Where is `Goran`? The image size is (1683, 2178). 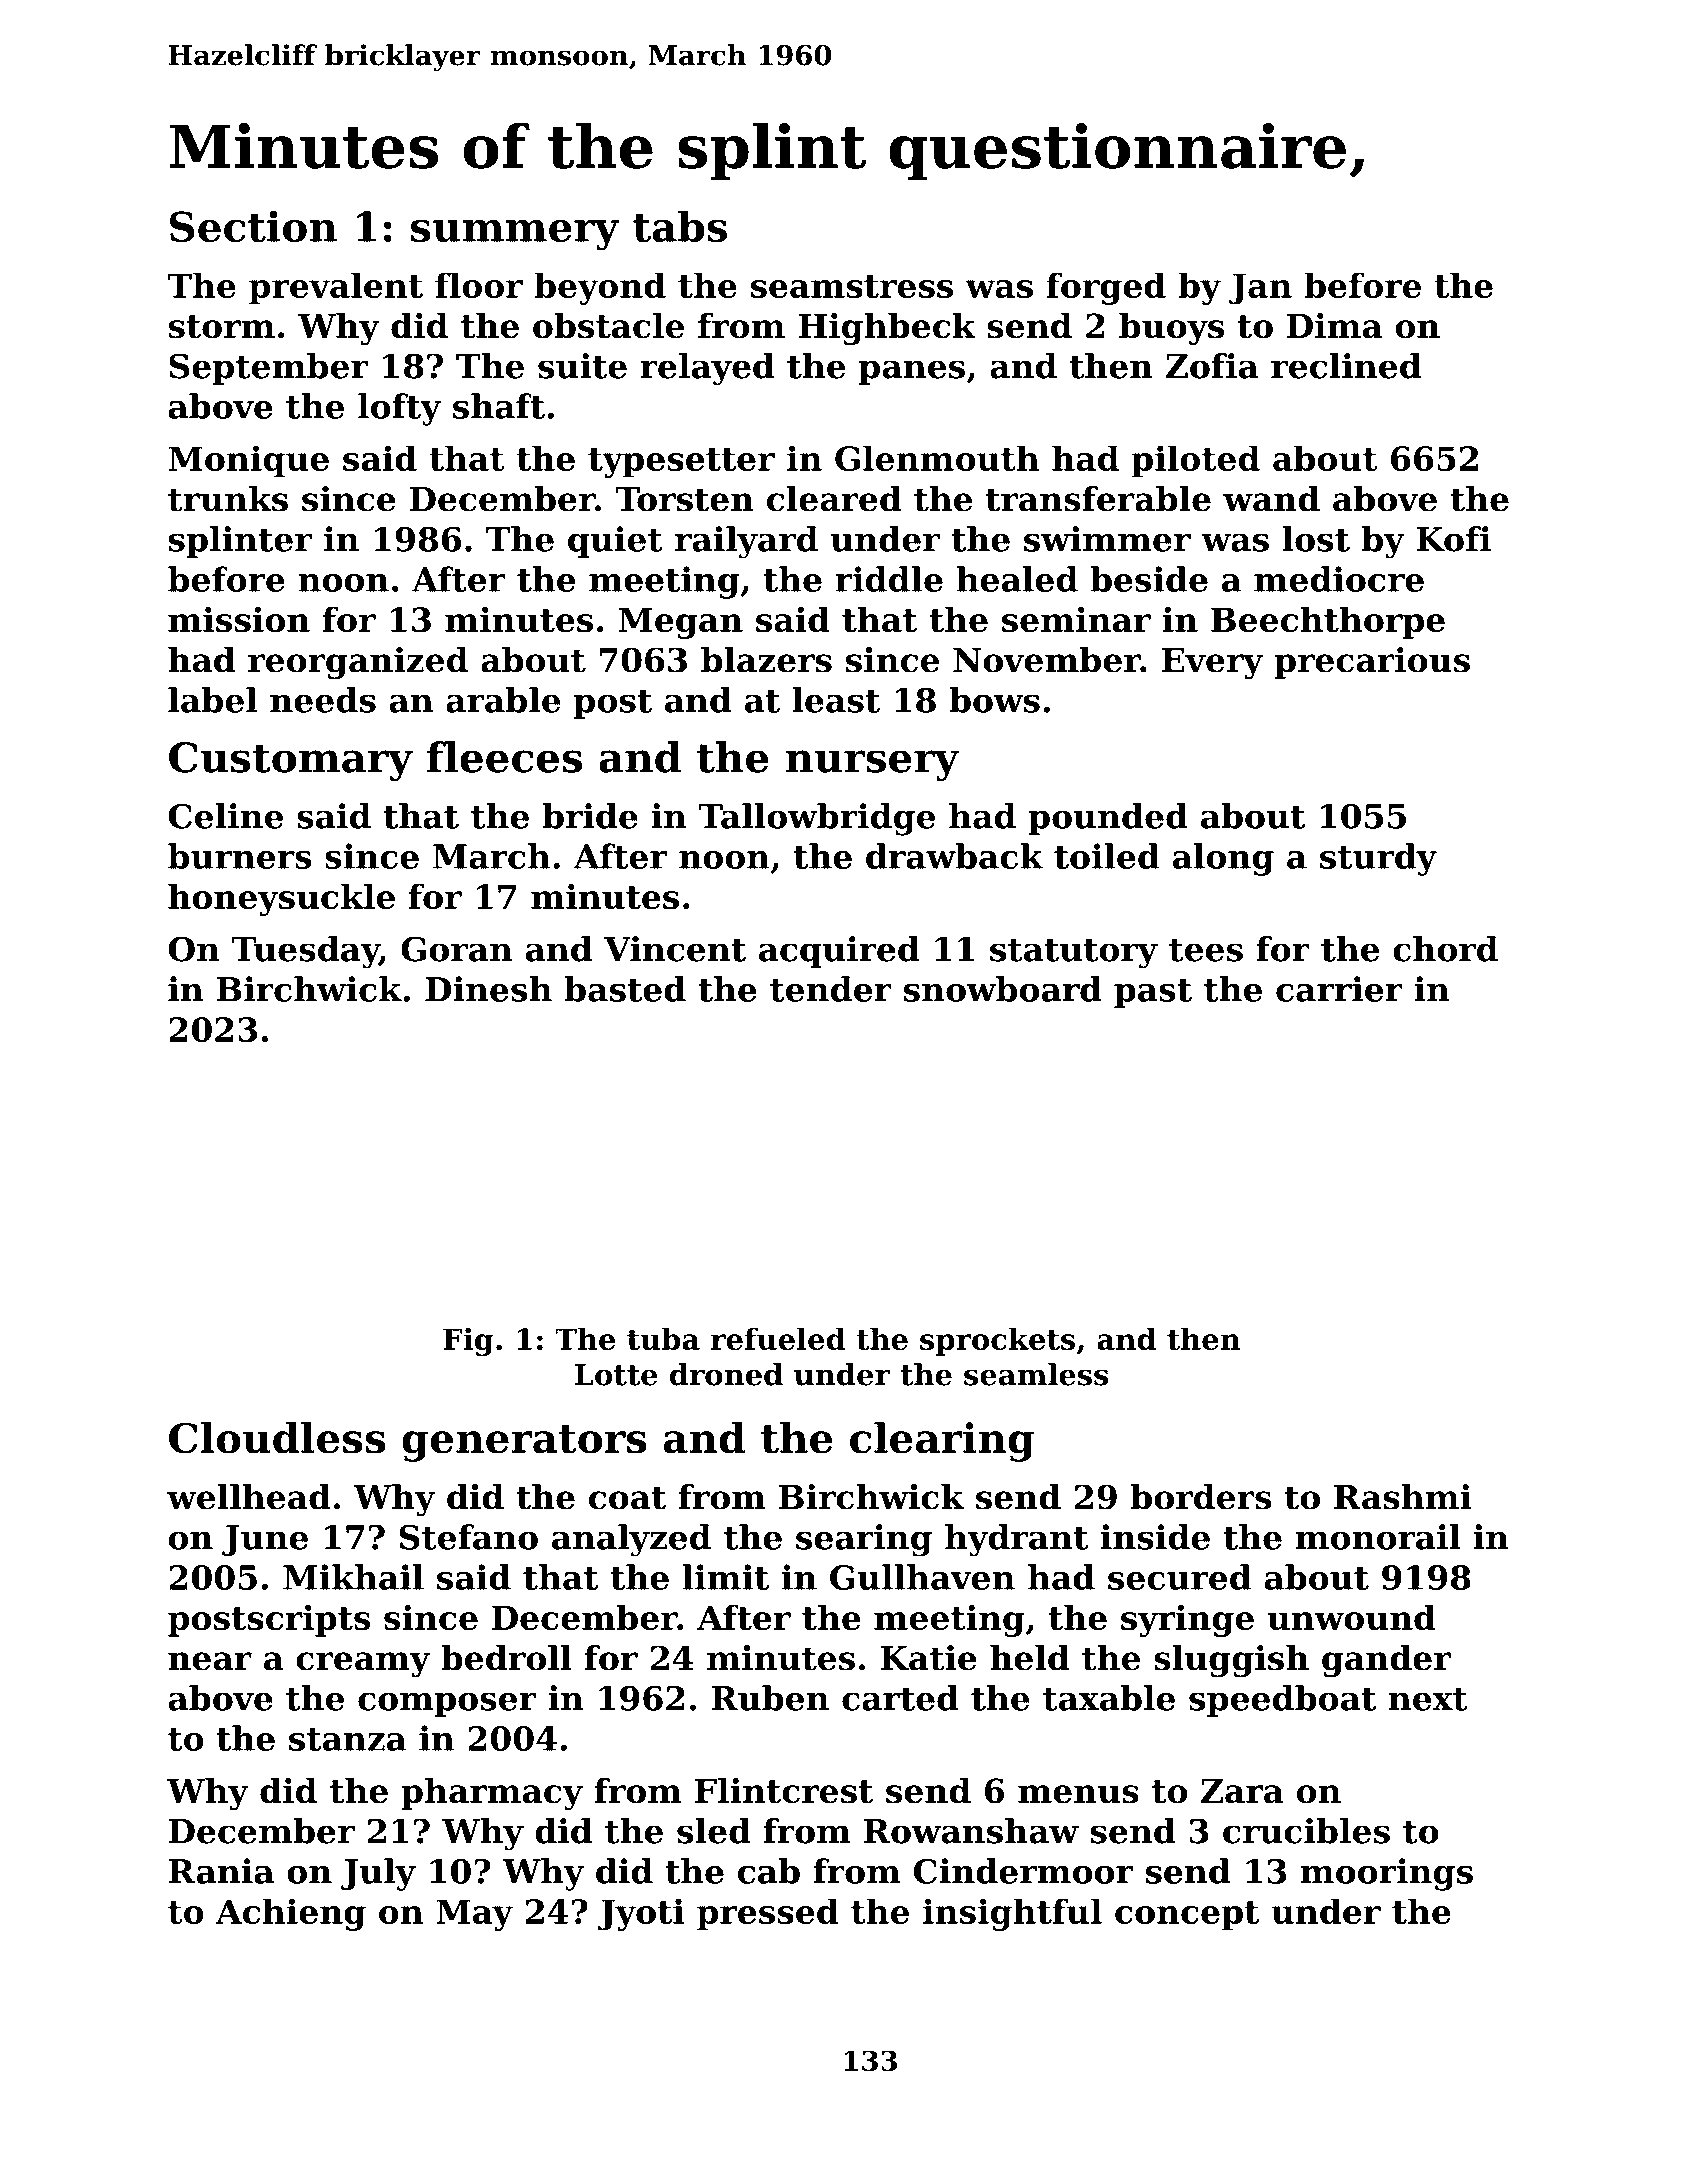 Goran is located at coordinates (457, 949).
